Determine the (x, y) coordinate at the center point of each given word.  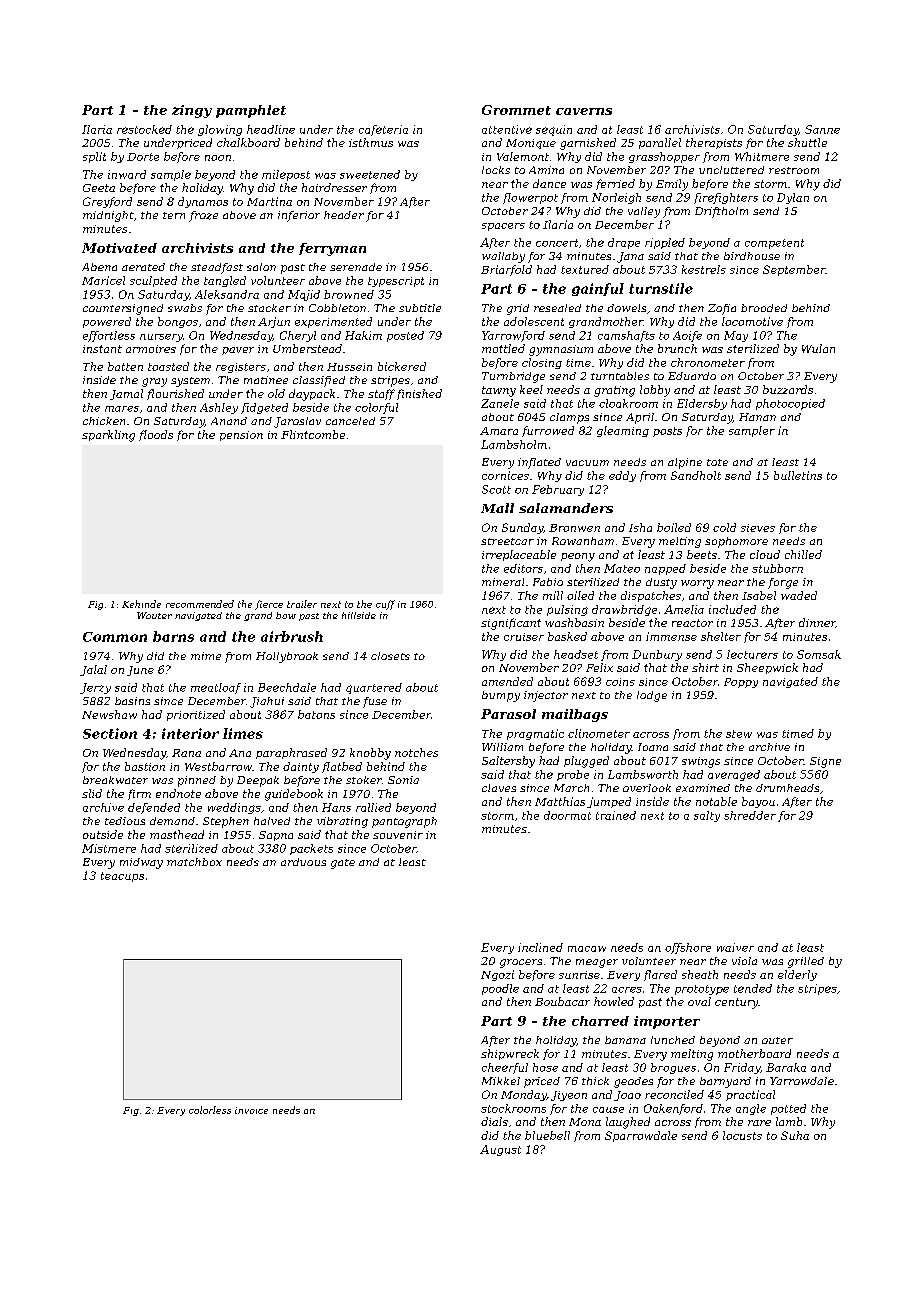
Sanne (822, 129)
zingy (192, 111)
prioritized (196, 715)
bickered (402, 366)
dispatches (651, 596)
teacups (122, 877)
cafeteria (383, 130)
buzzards (788, 389)
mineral (503, 582)
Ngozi (497, 975)
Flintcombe (313, 434)
